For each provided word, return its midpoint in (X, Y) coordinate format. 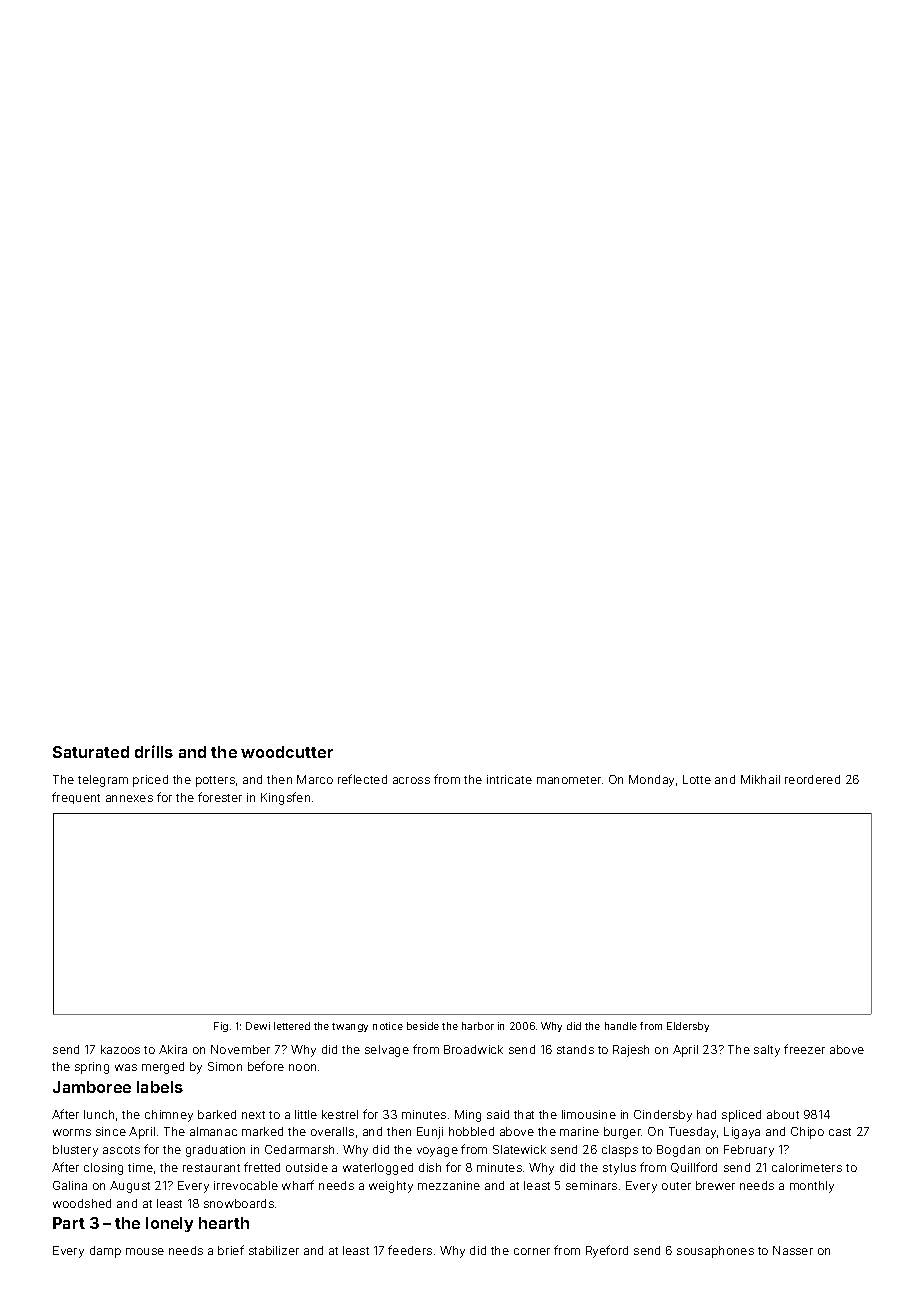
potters (215, 781)
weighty (391, 1187)
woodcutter (287, 752)
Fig (221, 1027)
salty (767, 1051)
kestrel (340, 1114)
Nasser (793, 1250)
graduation (215, 1151)
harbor (478, 1026)
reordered (812, 779)
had (706, 1114)
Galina (70, 1185)
